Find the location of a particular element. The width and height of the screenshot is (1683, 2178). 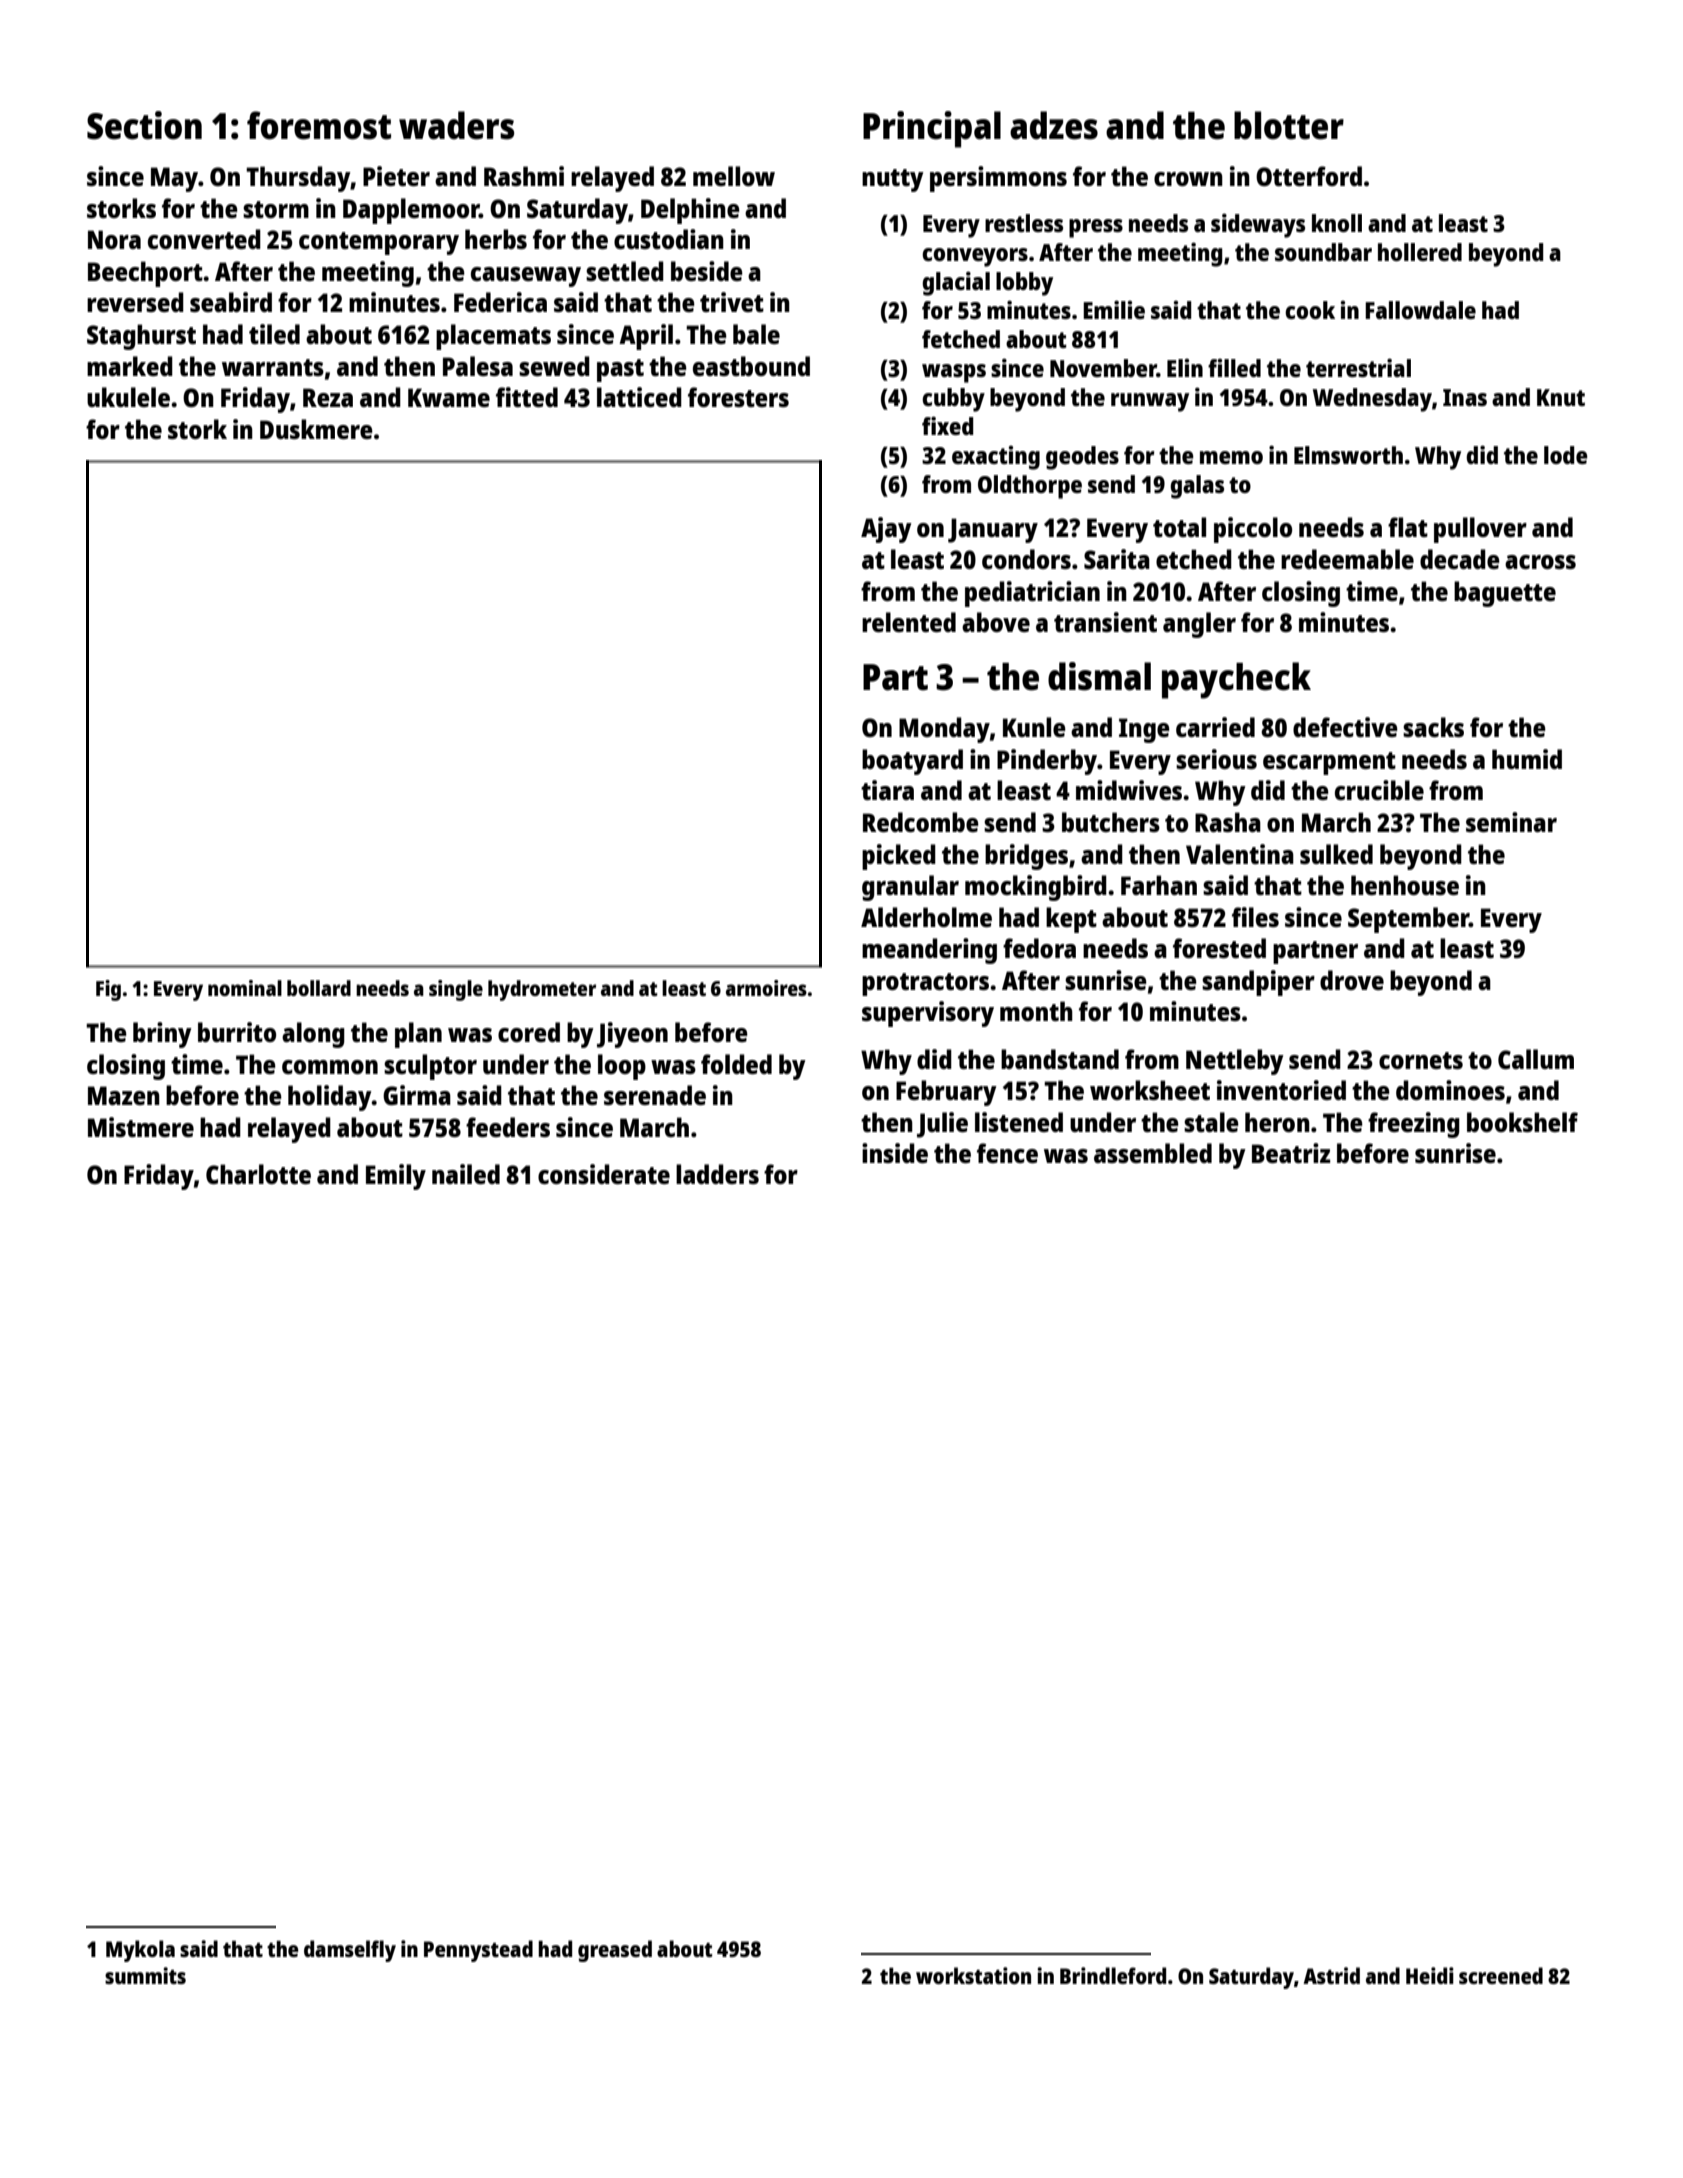

foremost is located at coordinates (319, 125).
